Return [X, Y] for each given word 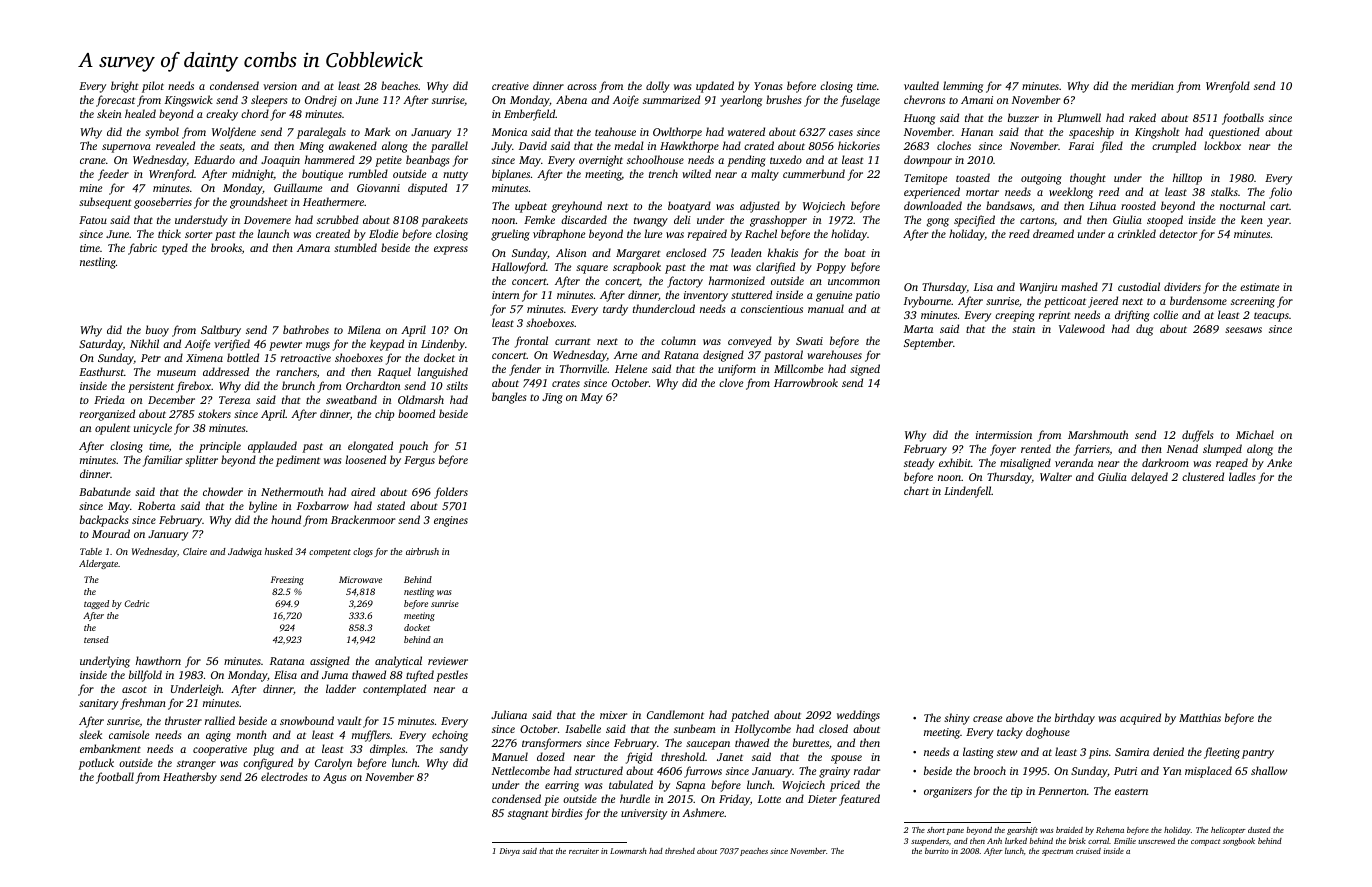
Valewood [1082, 328]
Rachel [761, 233]
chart [916, 490]
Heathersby [190, 778]
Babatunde [105, 491]
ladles [1242, 476]
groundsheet [259, 203]
